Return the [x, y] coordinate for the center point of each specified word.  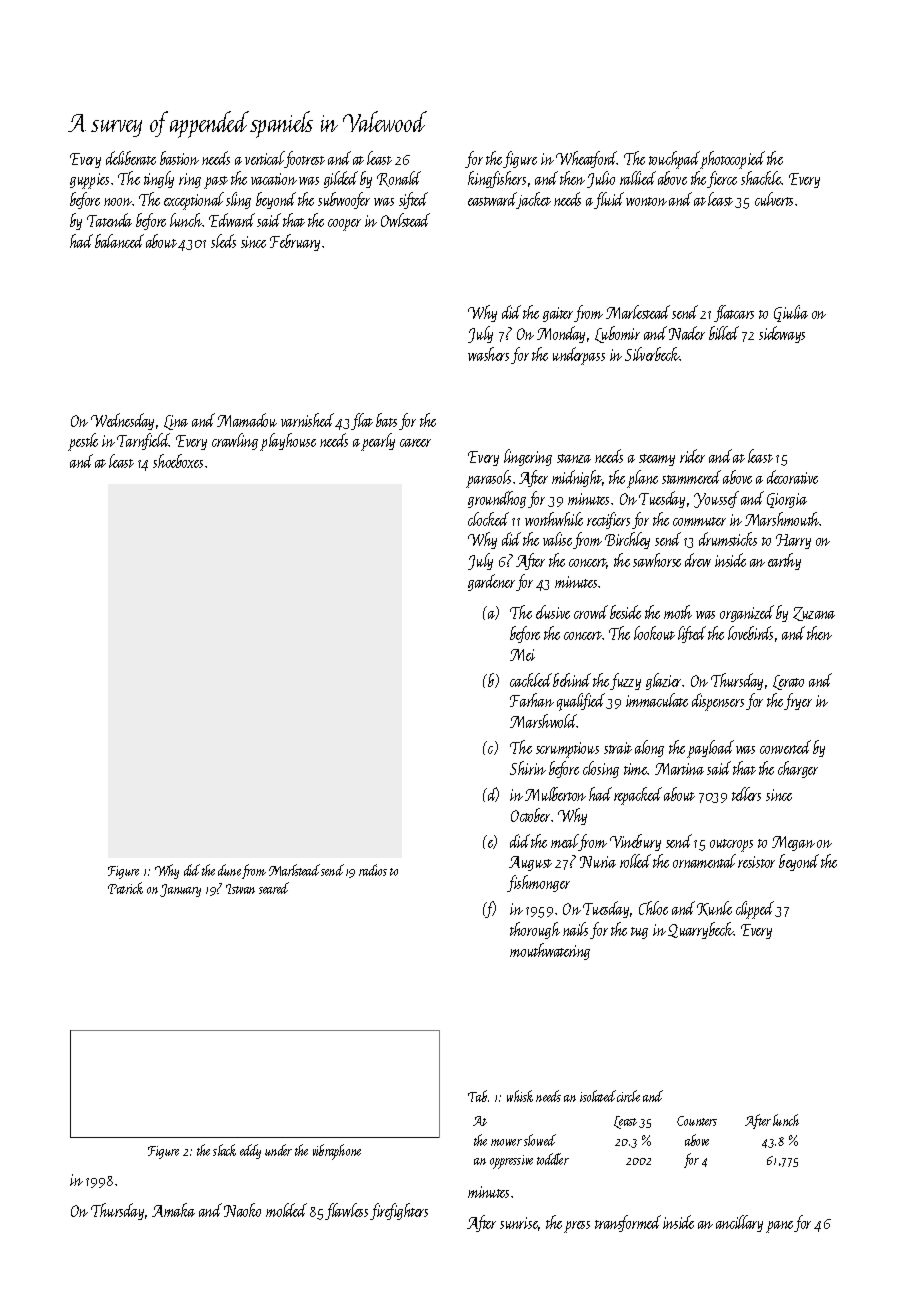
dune [229, 870]
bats [386, 420]
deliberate [131, 158]
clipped [755, 910]
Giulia [791, 313]
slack [224, 1150]
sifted [413, 200]
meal [565, 842]
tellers [746, 794]
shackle [761, 178]
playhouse [288, 442]
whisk [520, 1096]
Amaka [173, 1210]
